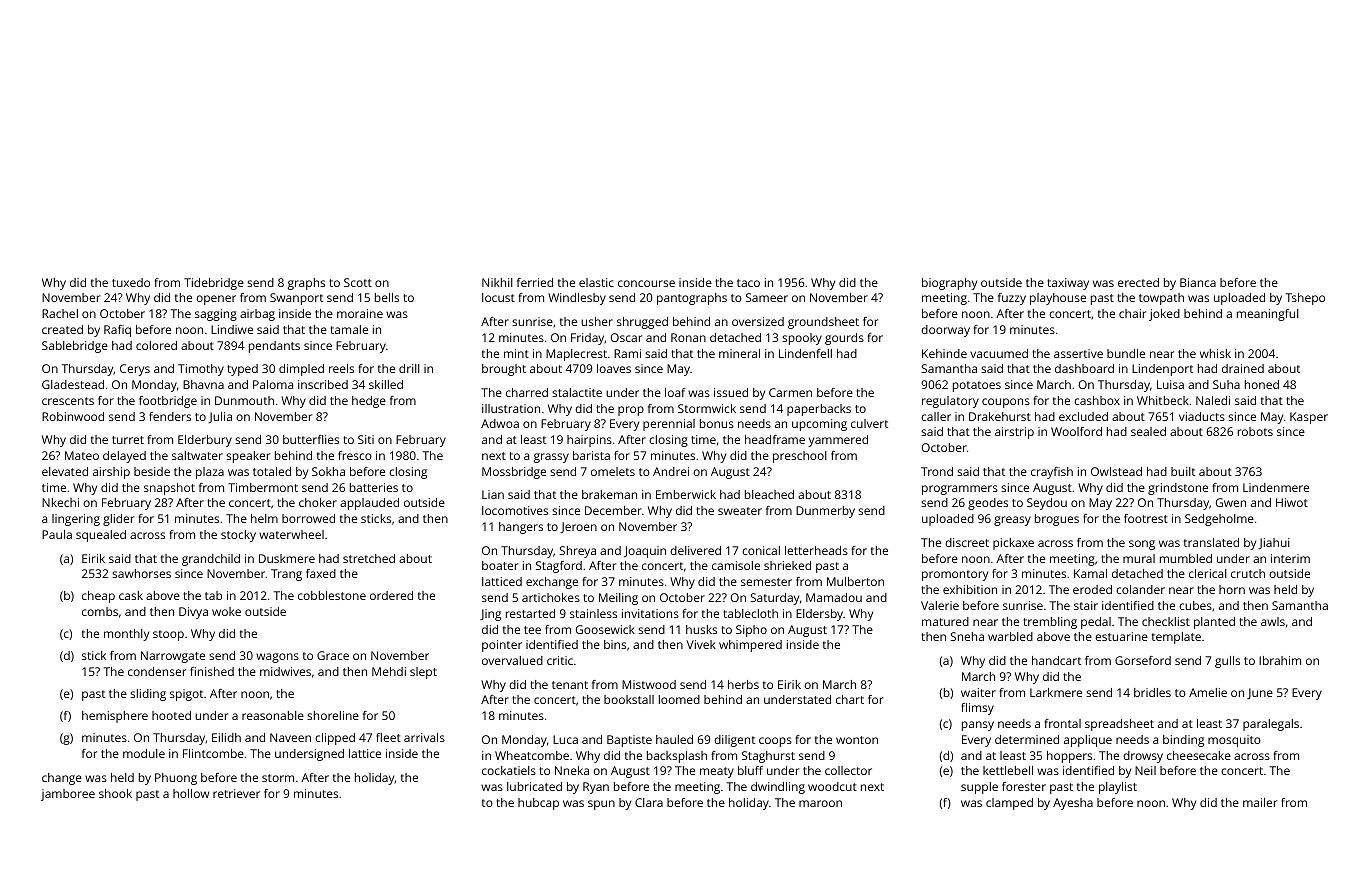 This screenshot has height=887, width=1372. Describe the element at coordinates (274, 347) in the screenshot. I see `pendants` at that location.
